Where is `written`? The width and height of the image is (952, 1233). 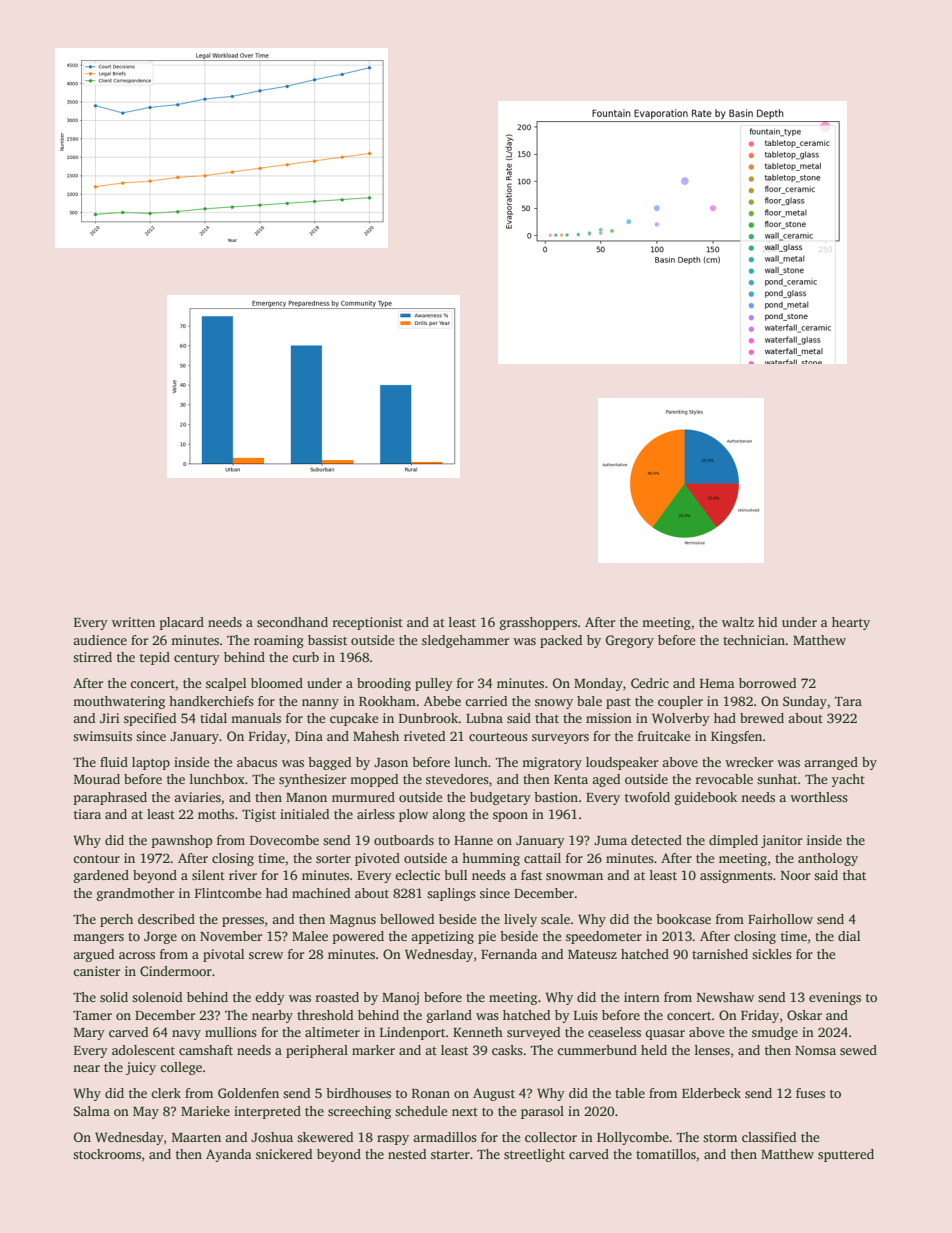 written is located at coordinates (133, 622).
